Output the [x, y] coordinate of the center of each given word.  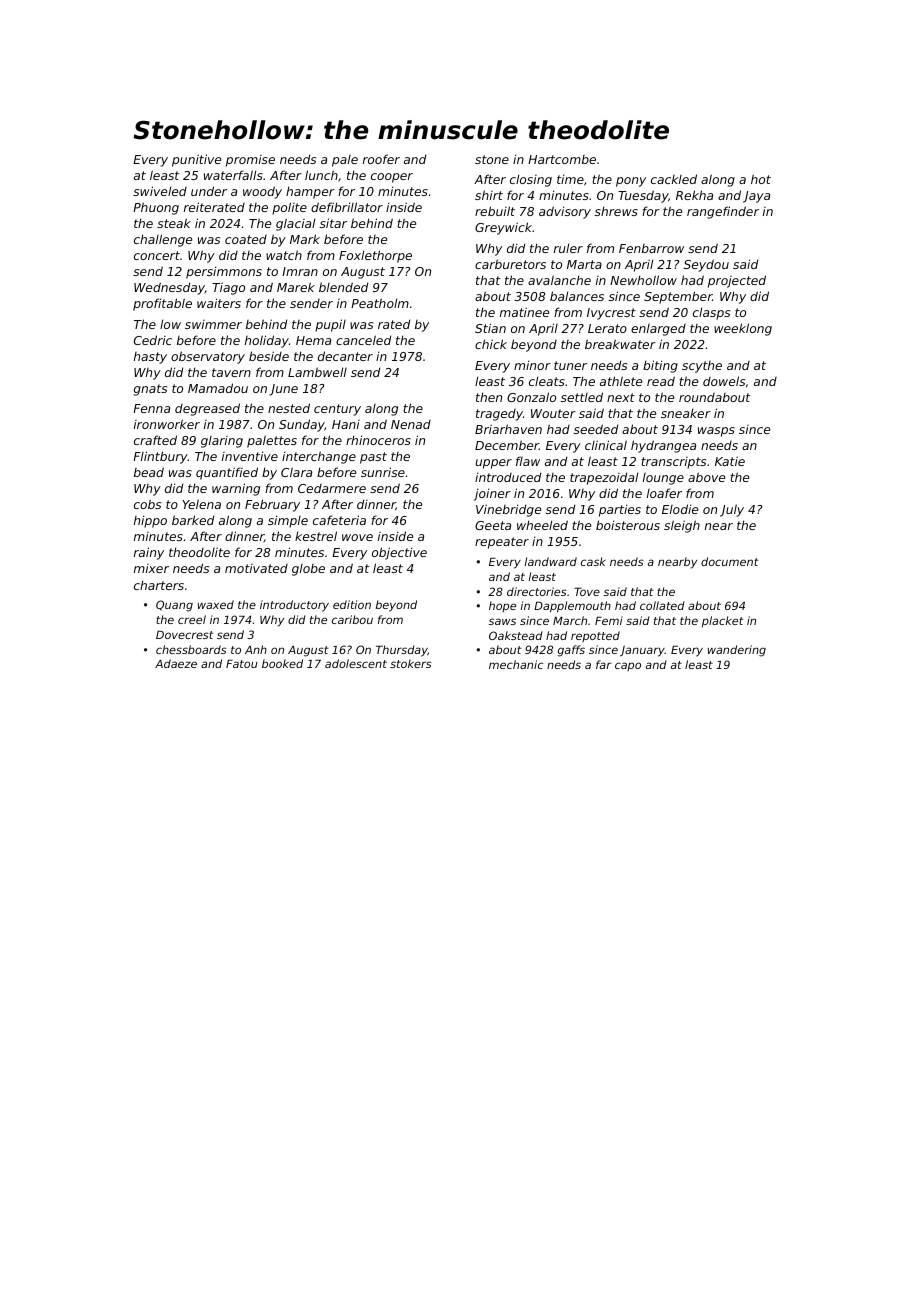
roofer [381, 159]
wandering [737, 651]
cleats [547, 381]
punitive [196, 160]
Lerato [607, 328]
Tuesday [643, 196]
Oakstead [516, 635]
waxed [216, 604]
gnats [150, 390]
